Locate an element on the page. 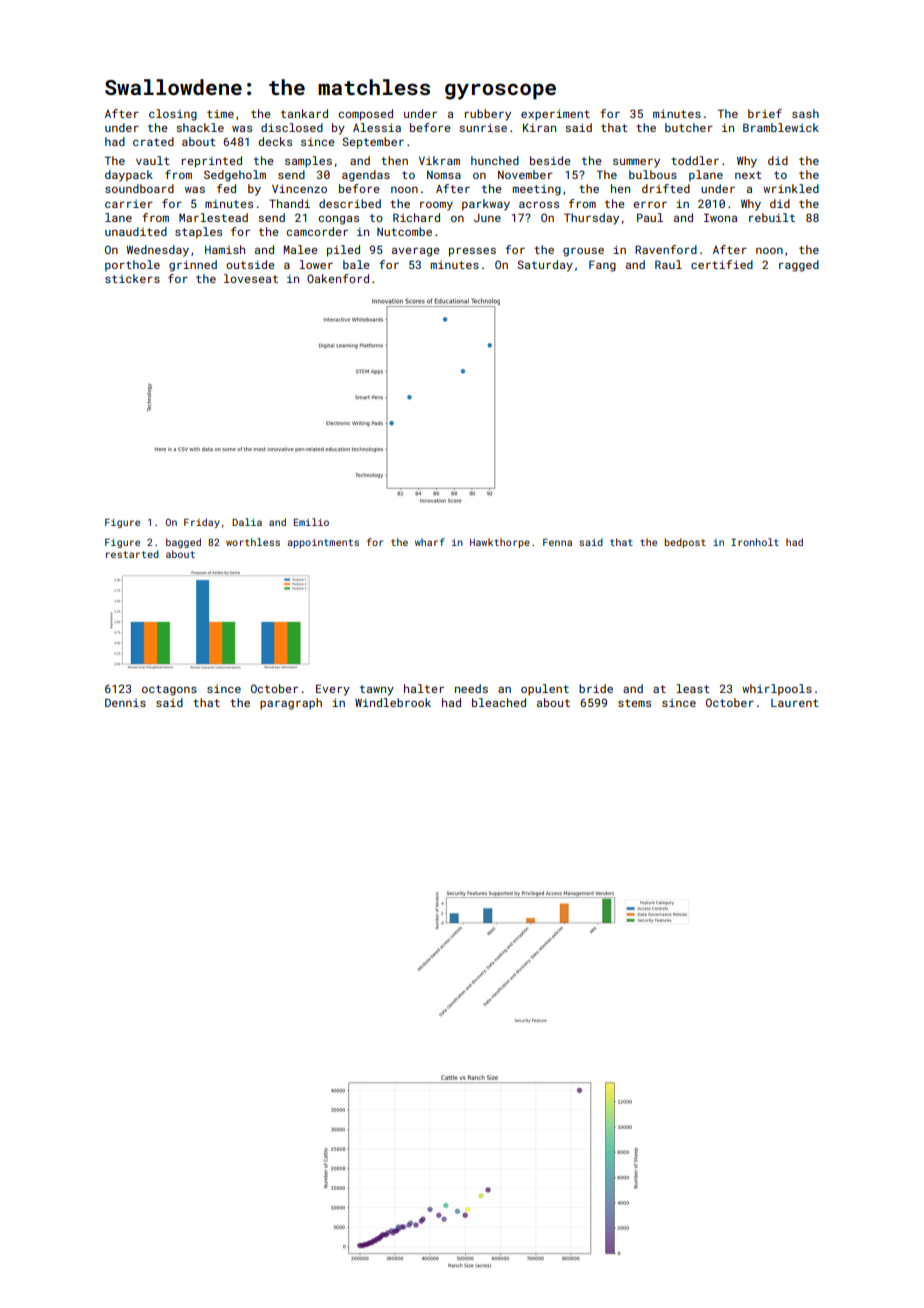 The width and height of the image is (924, 1308). Oakenford is located at coordinates (338, 278).
